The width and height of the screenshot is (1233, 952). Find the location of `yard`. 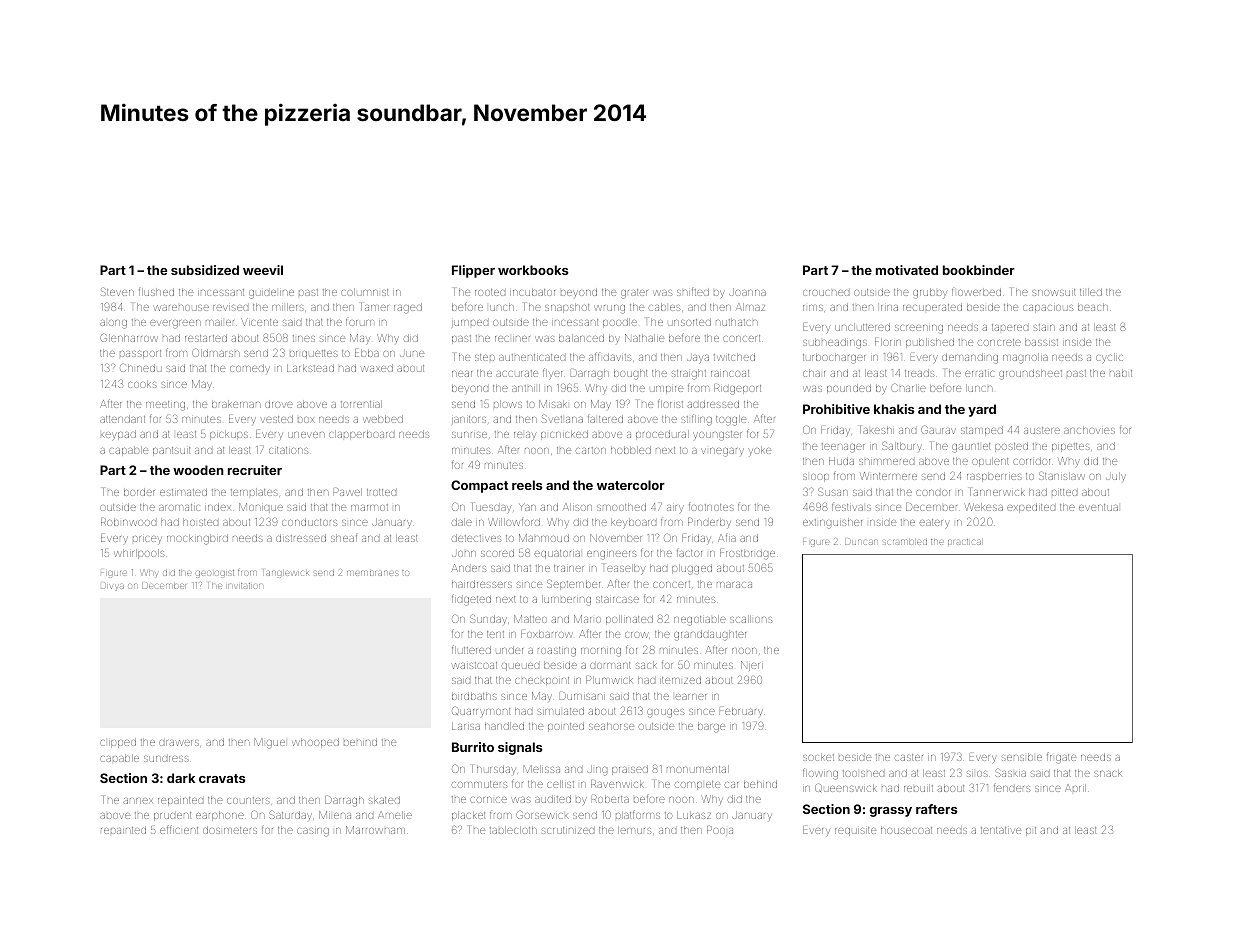

yard is located at coordinates (982, 410).
